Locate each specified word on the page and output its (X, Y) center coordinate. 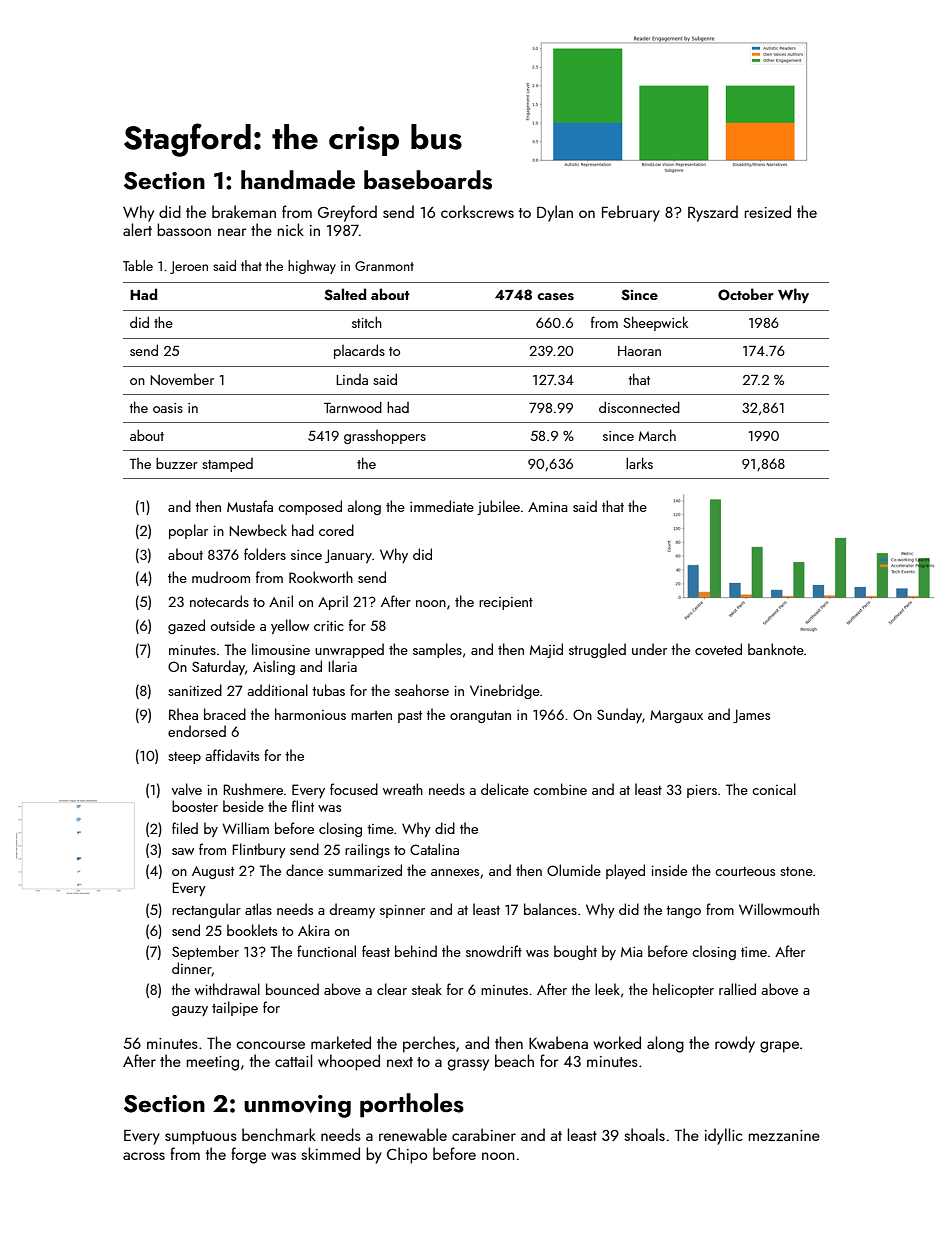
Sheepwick (655, 323)
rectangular (206, 910)
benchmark (279, 1134)
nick (291, 229)
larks (639, 463)
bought (575, 952)
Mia (632, 952)
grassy (468, 1065)
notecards (219, 601)
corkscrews (477, 211)
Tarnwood (353, 407)
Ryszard (713, 213)
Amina (548, 507)
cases (555, 297)
